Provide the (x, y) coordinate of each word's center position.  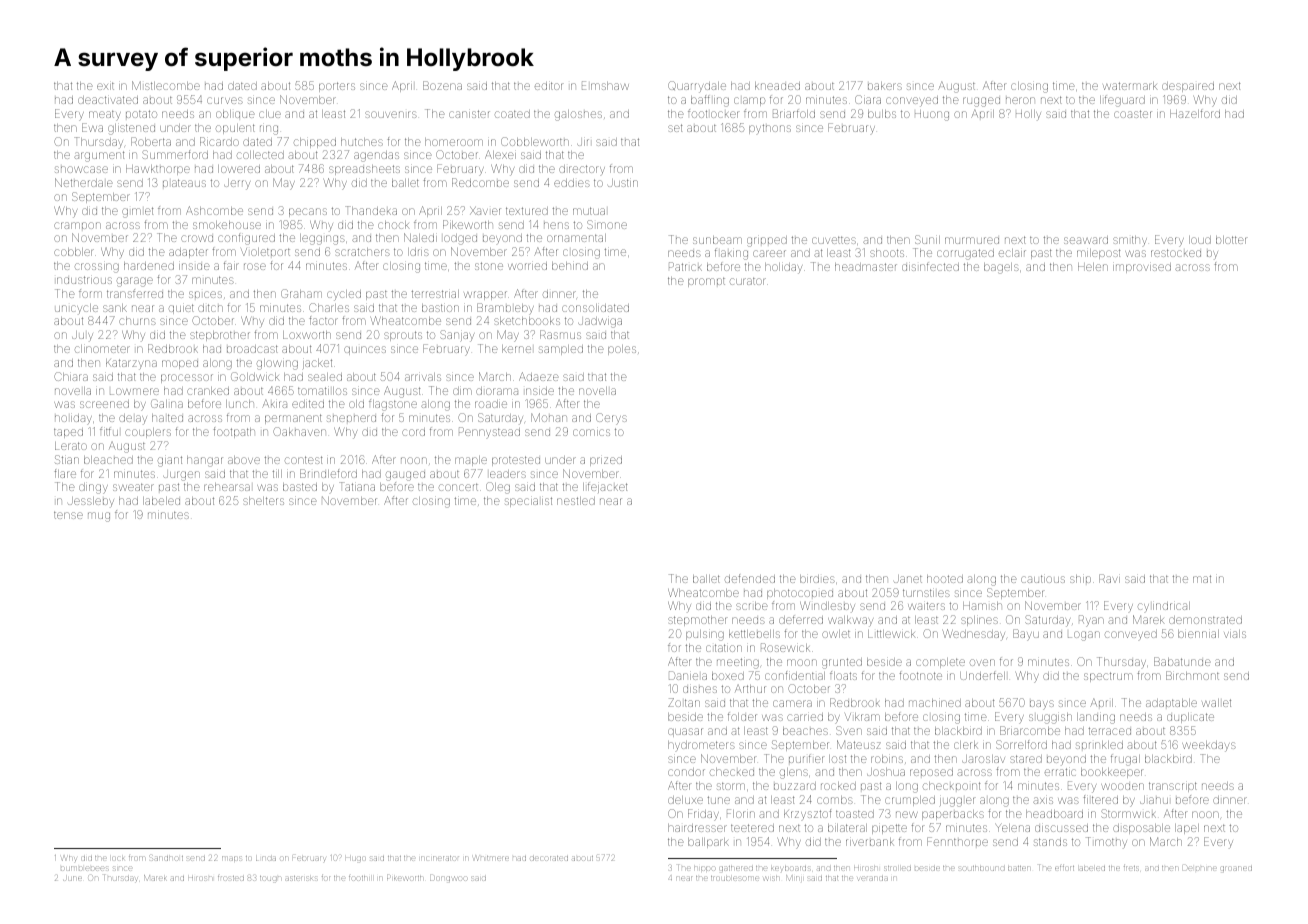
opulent (235, 129)
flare (65, 473)
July (82, 336)
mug (99, 517)
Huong (932, 115)
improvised (1142, 268)
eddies (572, 183)
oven (982, 662)
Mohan (549, 417)
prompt (706, 282)
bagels (1001, 268)
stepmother (697, 621)
